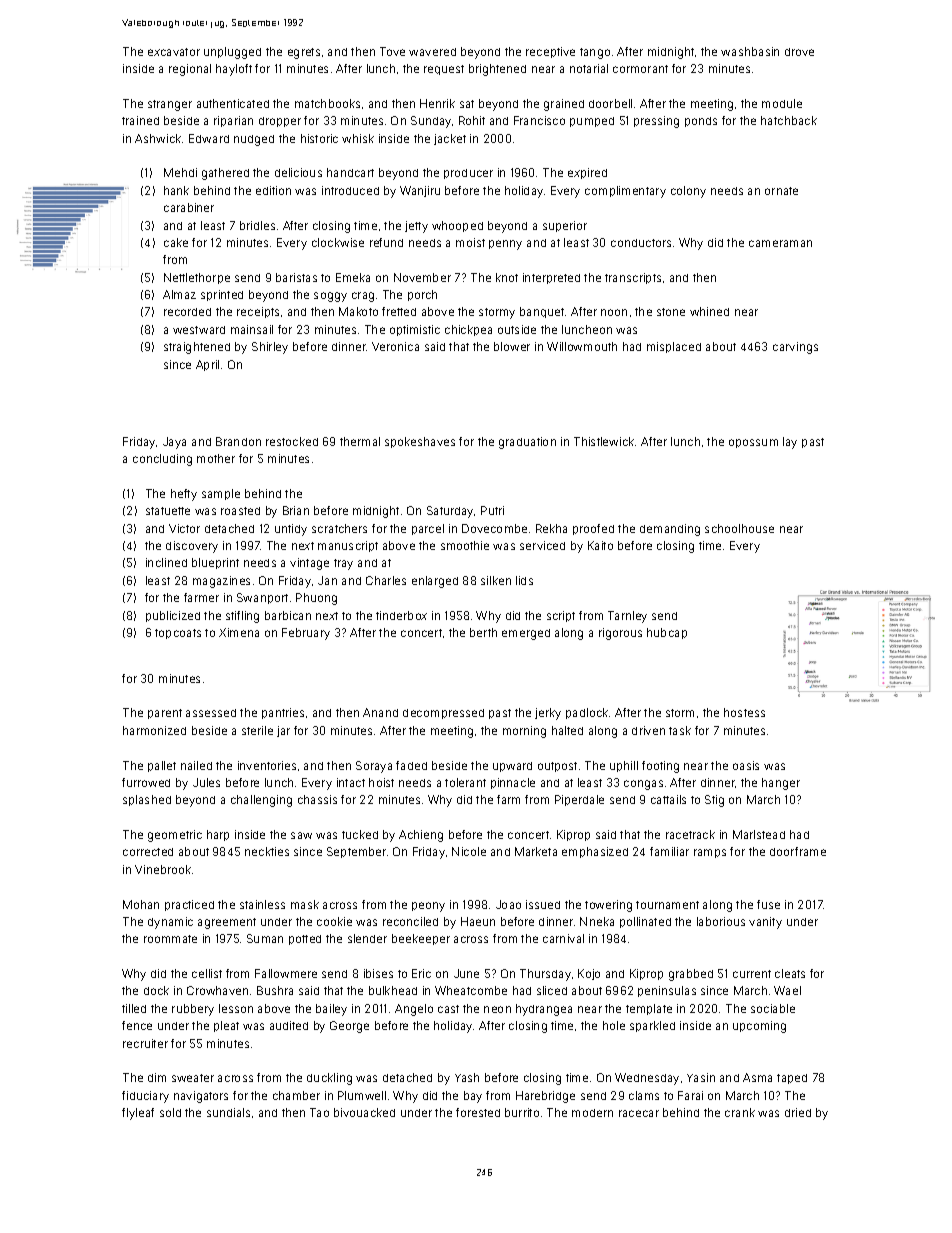 This document has width=952, height=1233. Describe the element at coordinates (795, 348) in the document. I see `carvings` at that location.
